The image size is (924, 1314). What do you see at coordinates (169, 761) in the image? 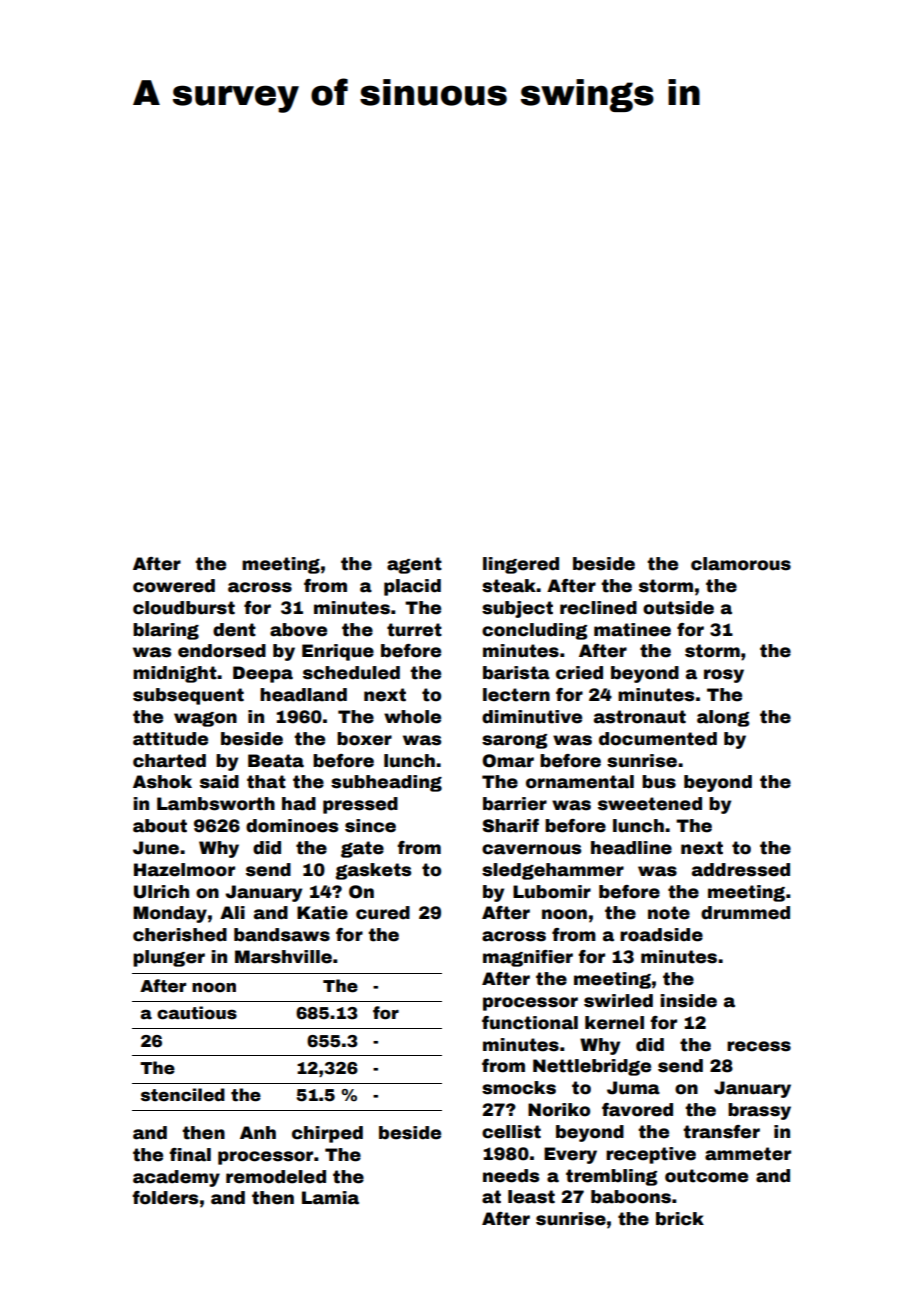
I see `charted` at bounding box center [169, 761].
